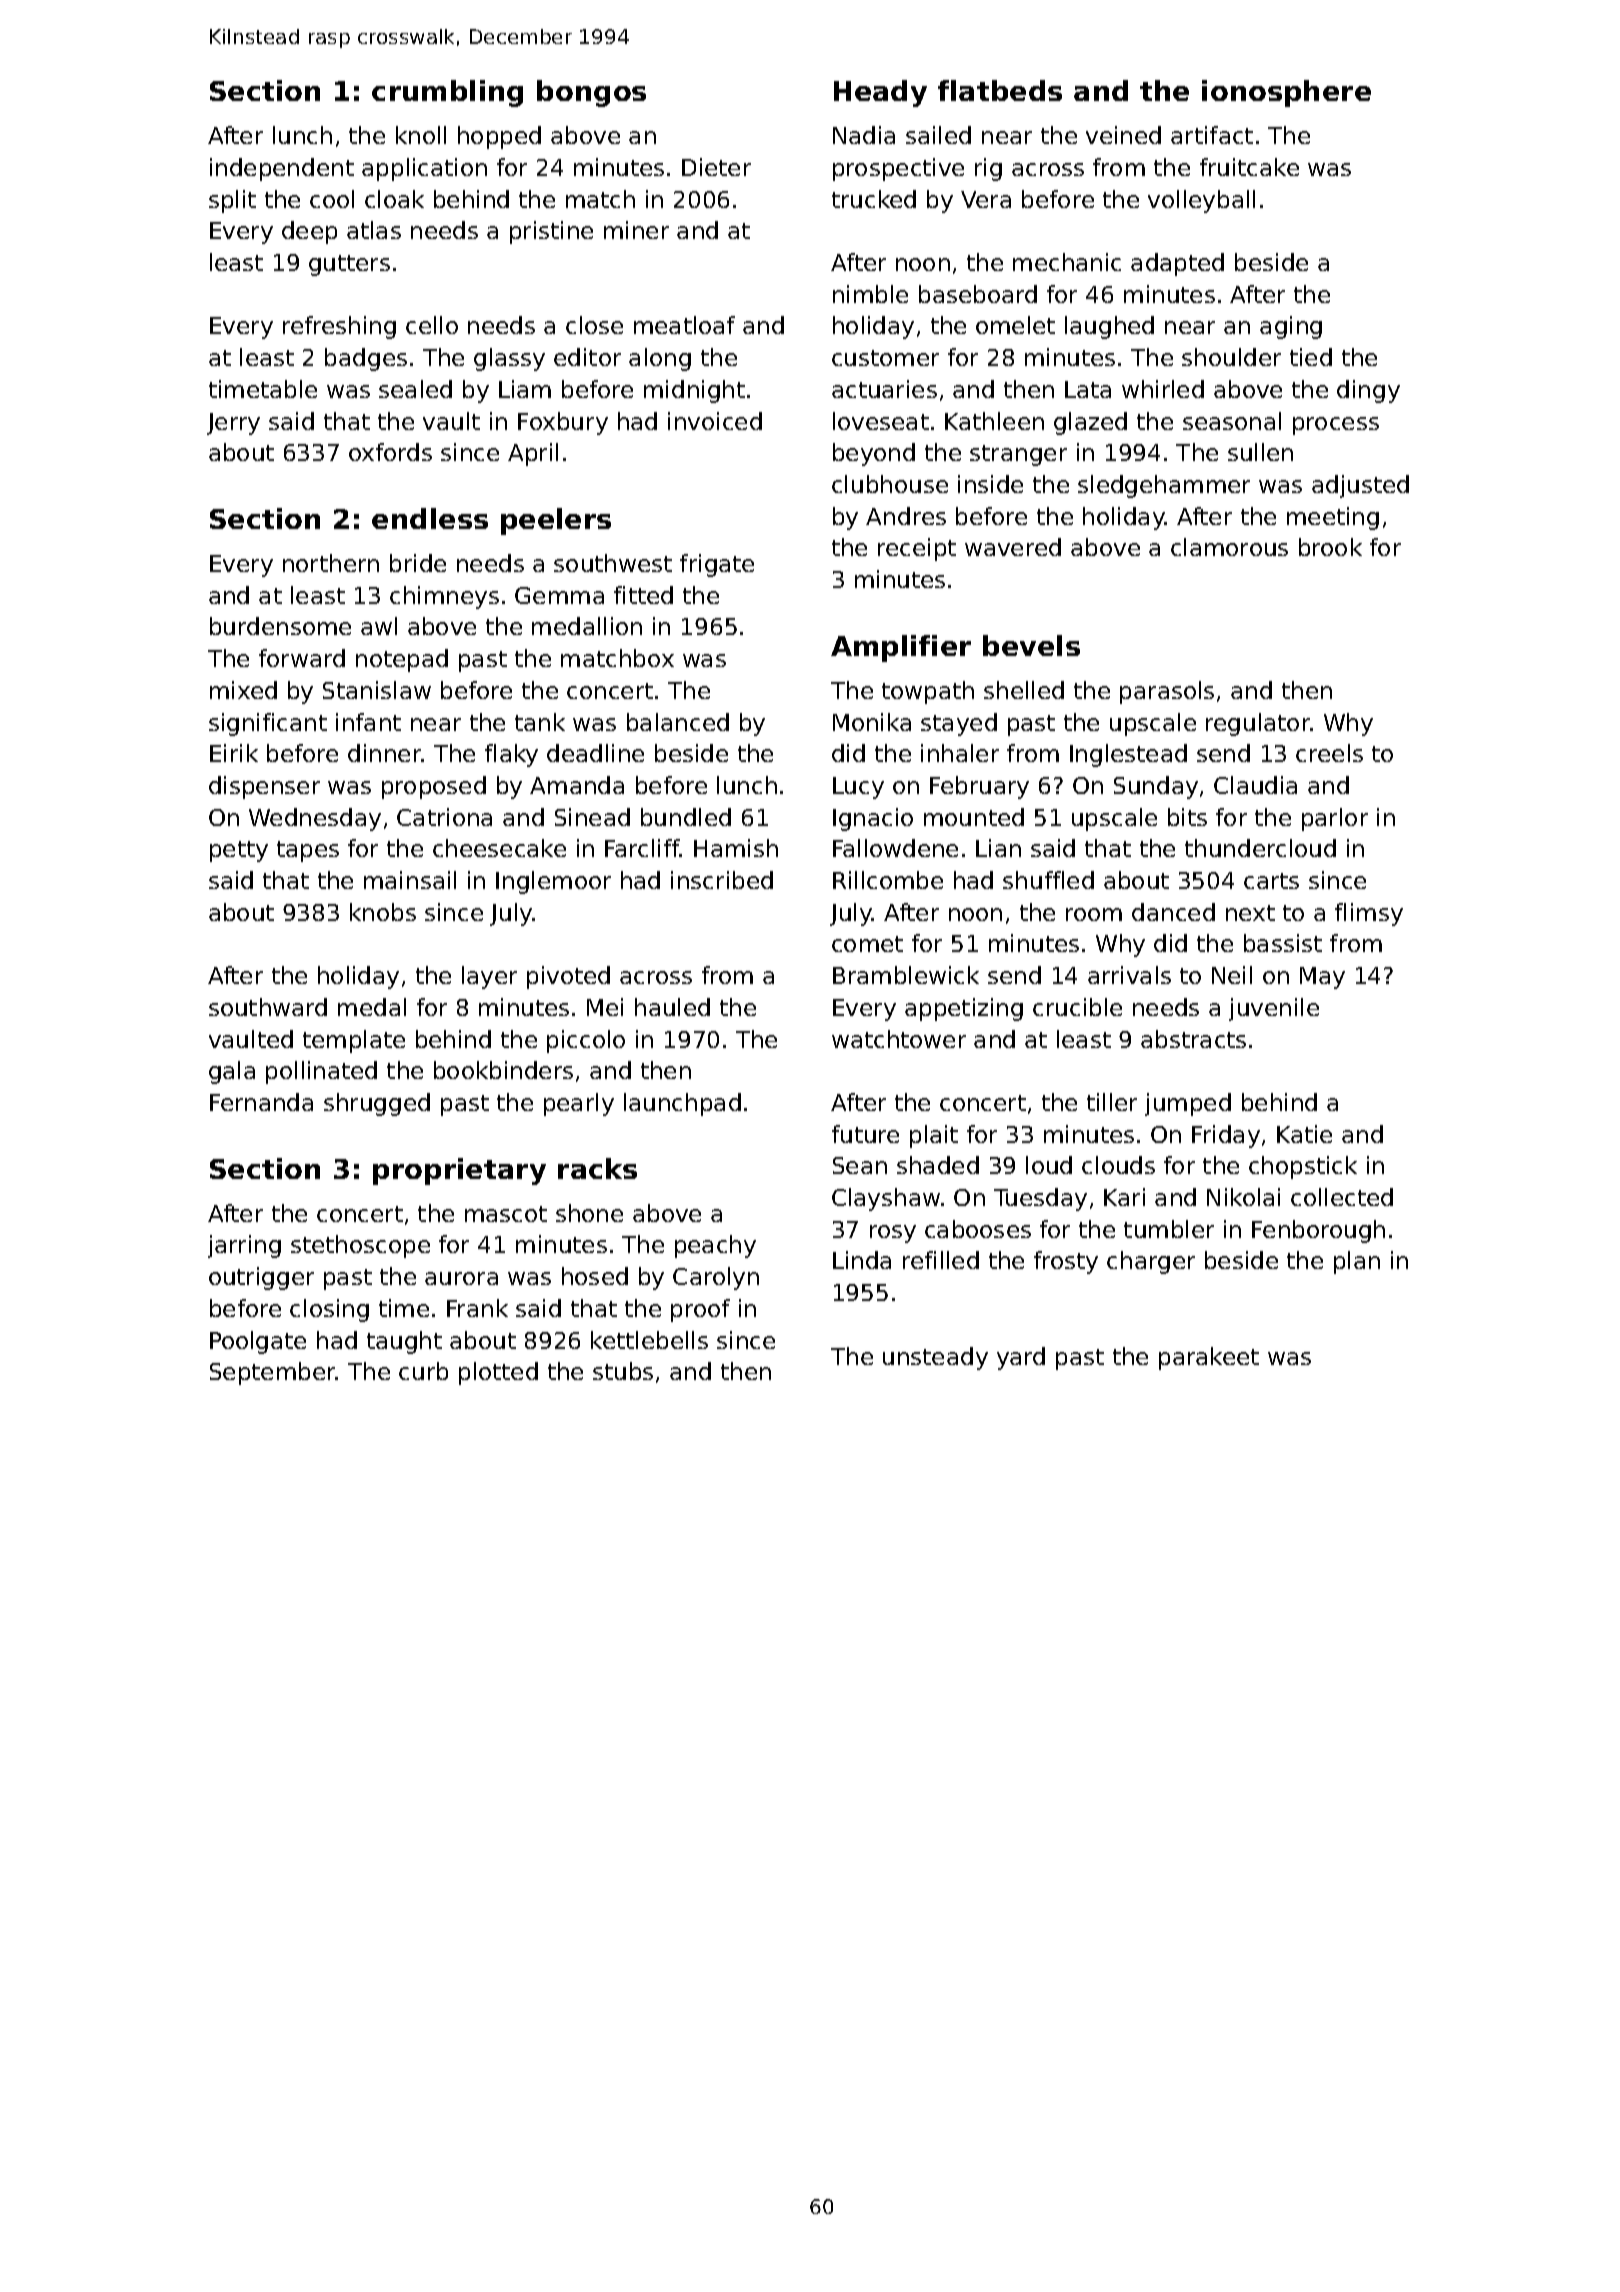  What do you see at coordinates (1304, 1134) in the page?
I see `Katie` at bounding box center [1304, 1134].
